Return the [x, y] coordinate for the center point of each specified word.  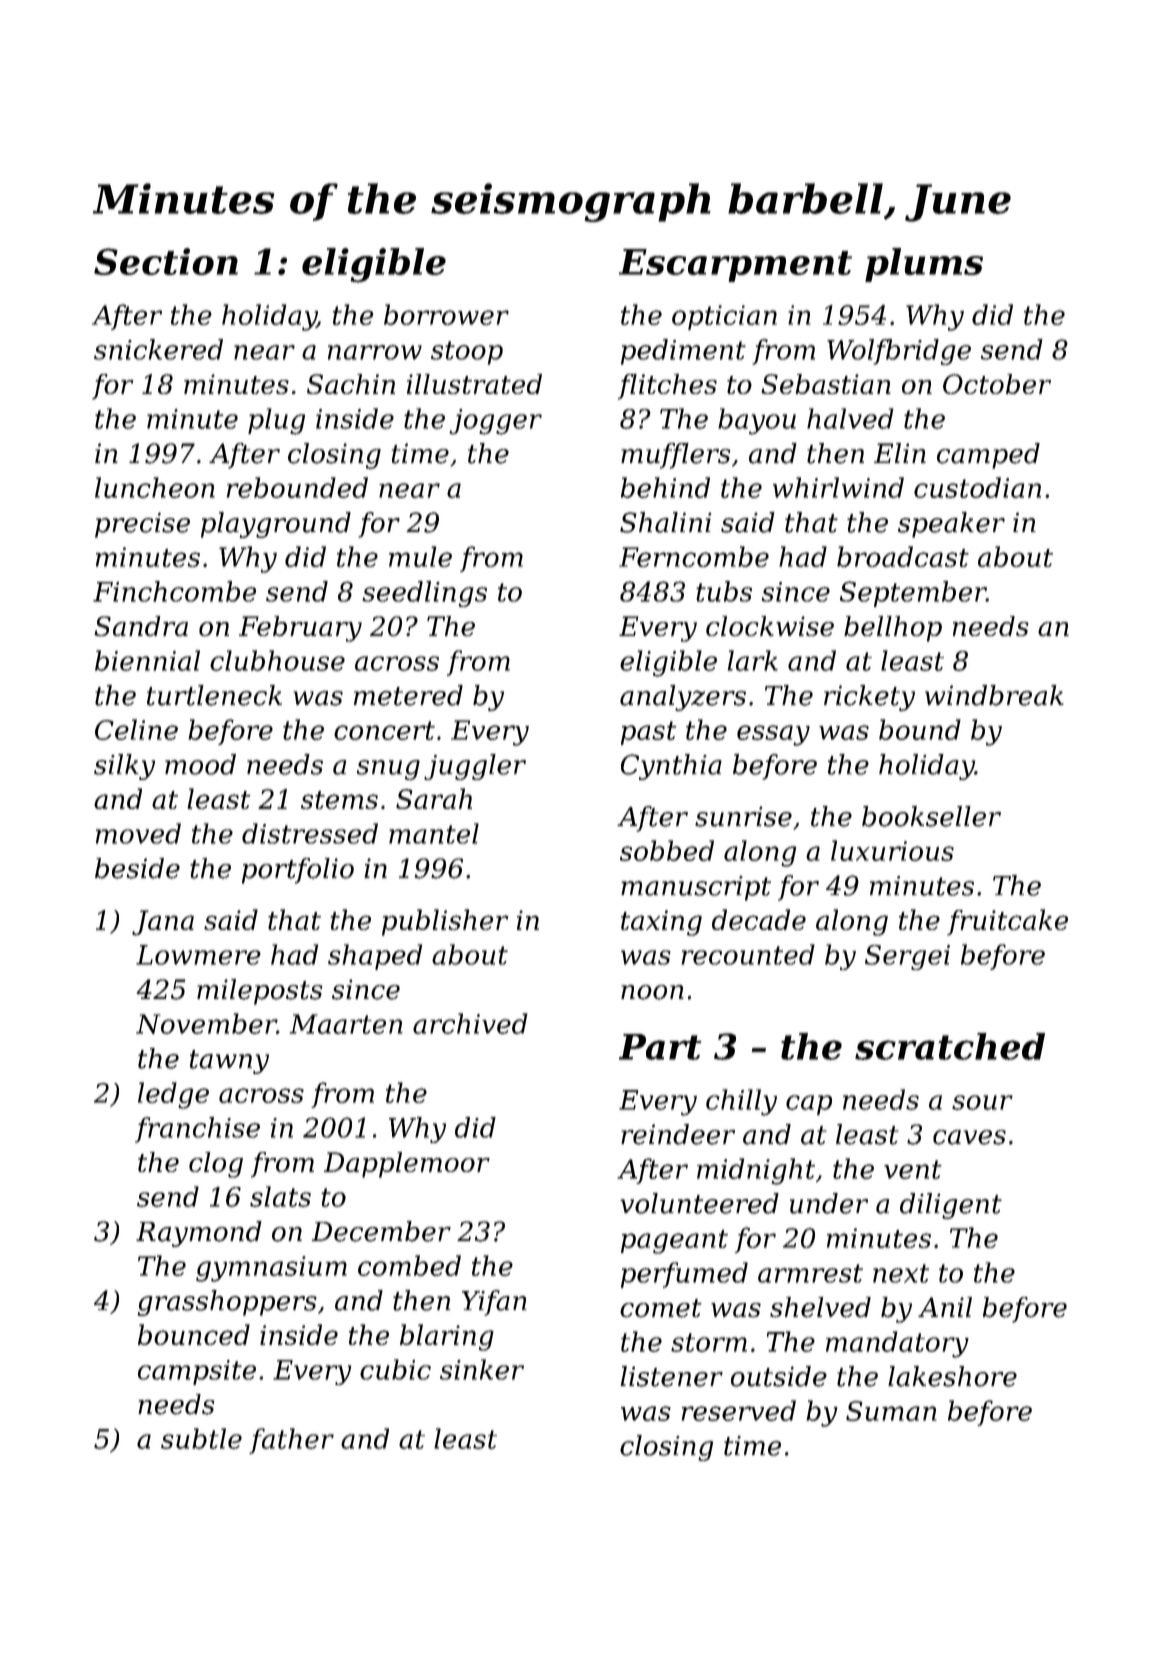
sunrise [743, 816]
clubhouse [277, 660]
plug [276, 421]
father [291, 1441]
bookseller [931, 816]
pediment [683, 352]
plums [924, 265]
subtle [201, 1438]
